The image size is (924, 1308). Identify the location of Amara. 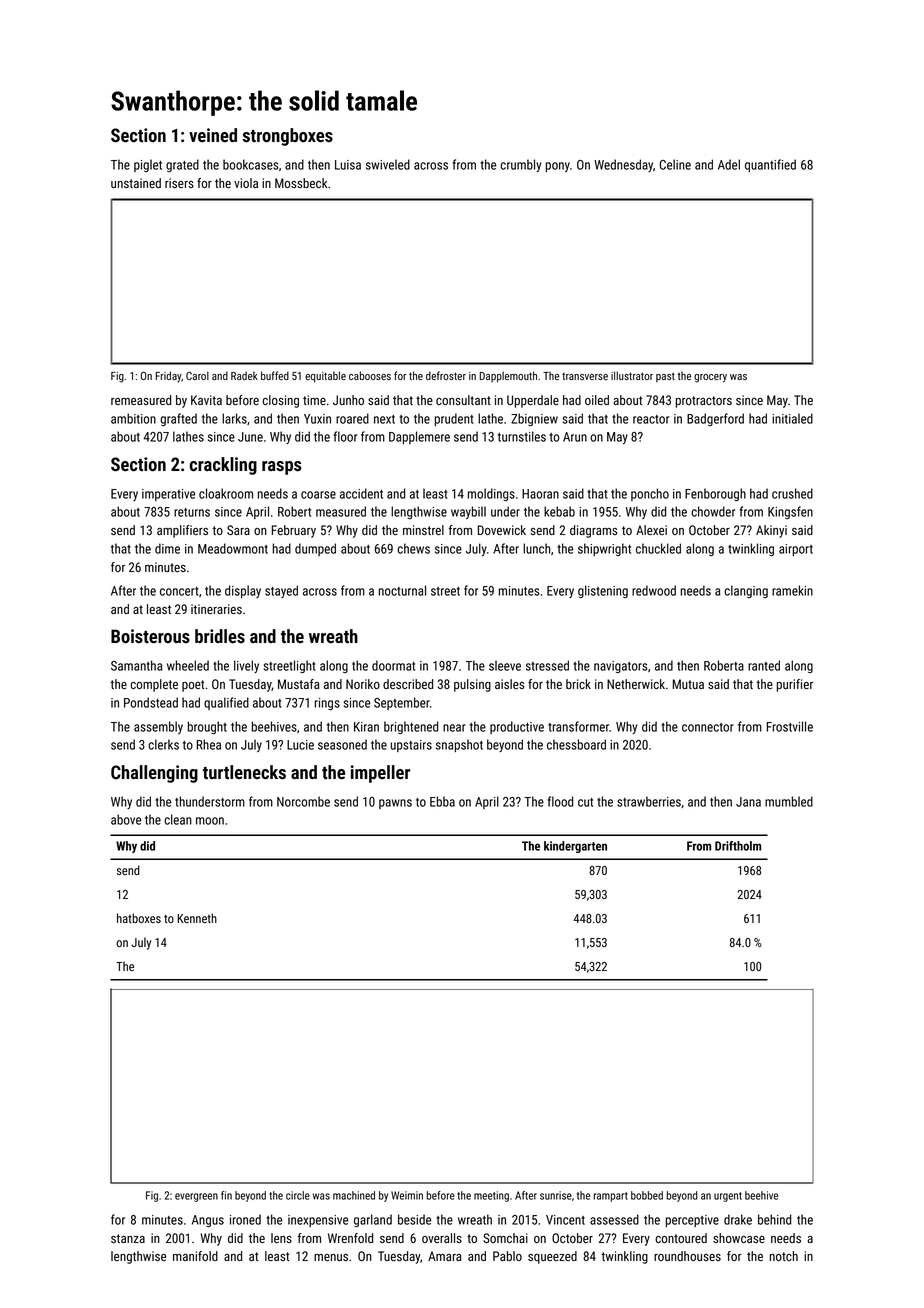
(444, 1256).
